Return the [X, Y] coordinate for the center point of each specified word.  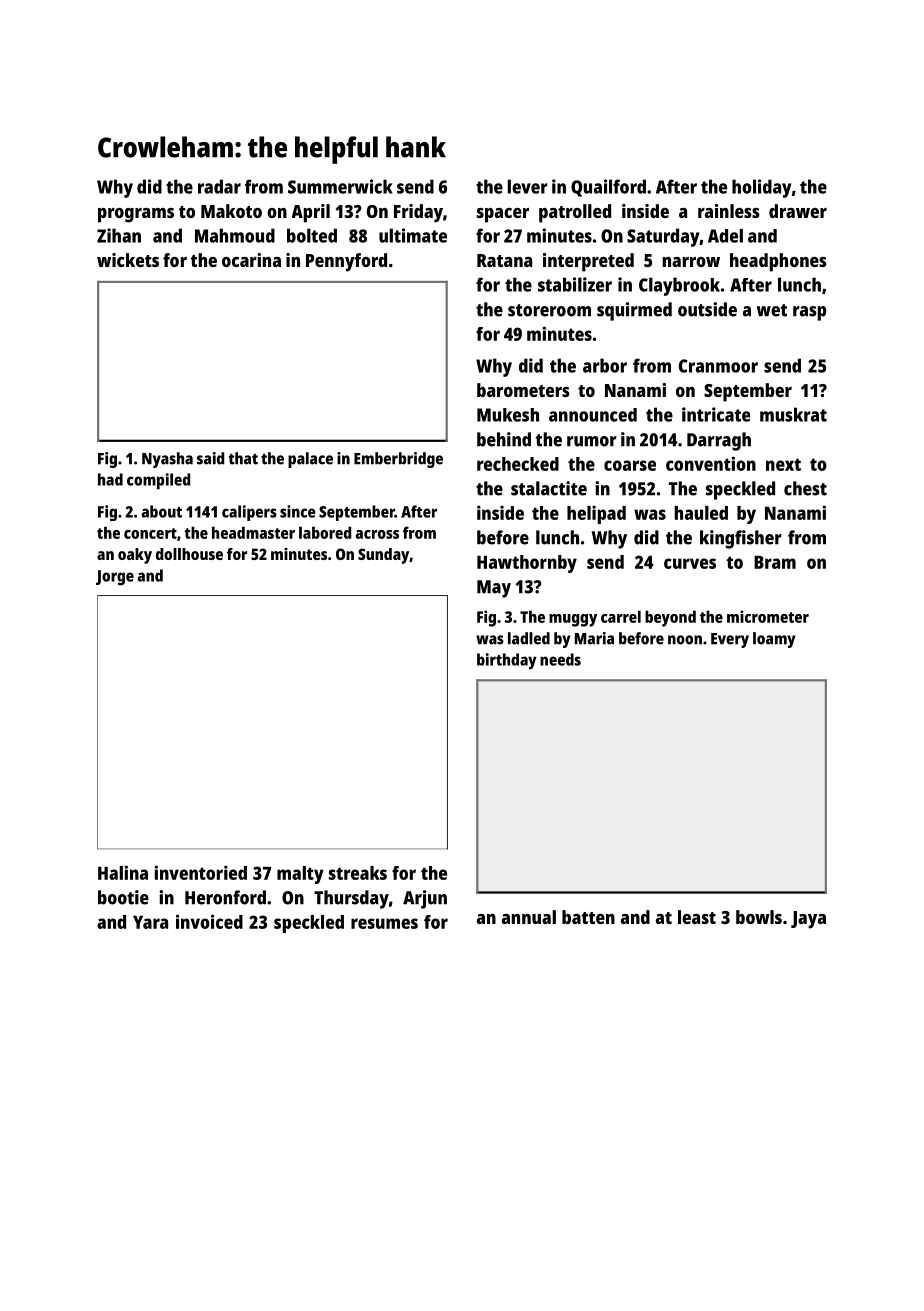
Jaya [808, 920]
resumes [384, 923]
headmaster [253, 532]
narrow [691, 262]
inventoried [200, 872]
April [311, 213]
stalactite [549, 488]
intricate [716, 414]
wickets [128, 260]
